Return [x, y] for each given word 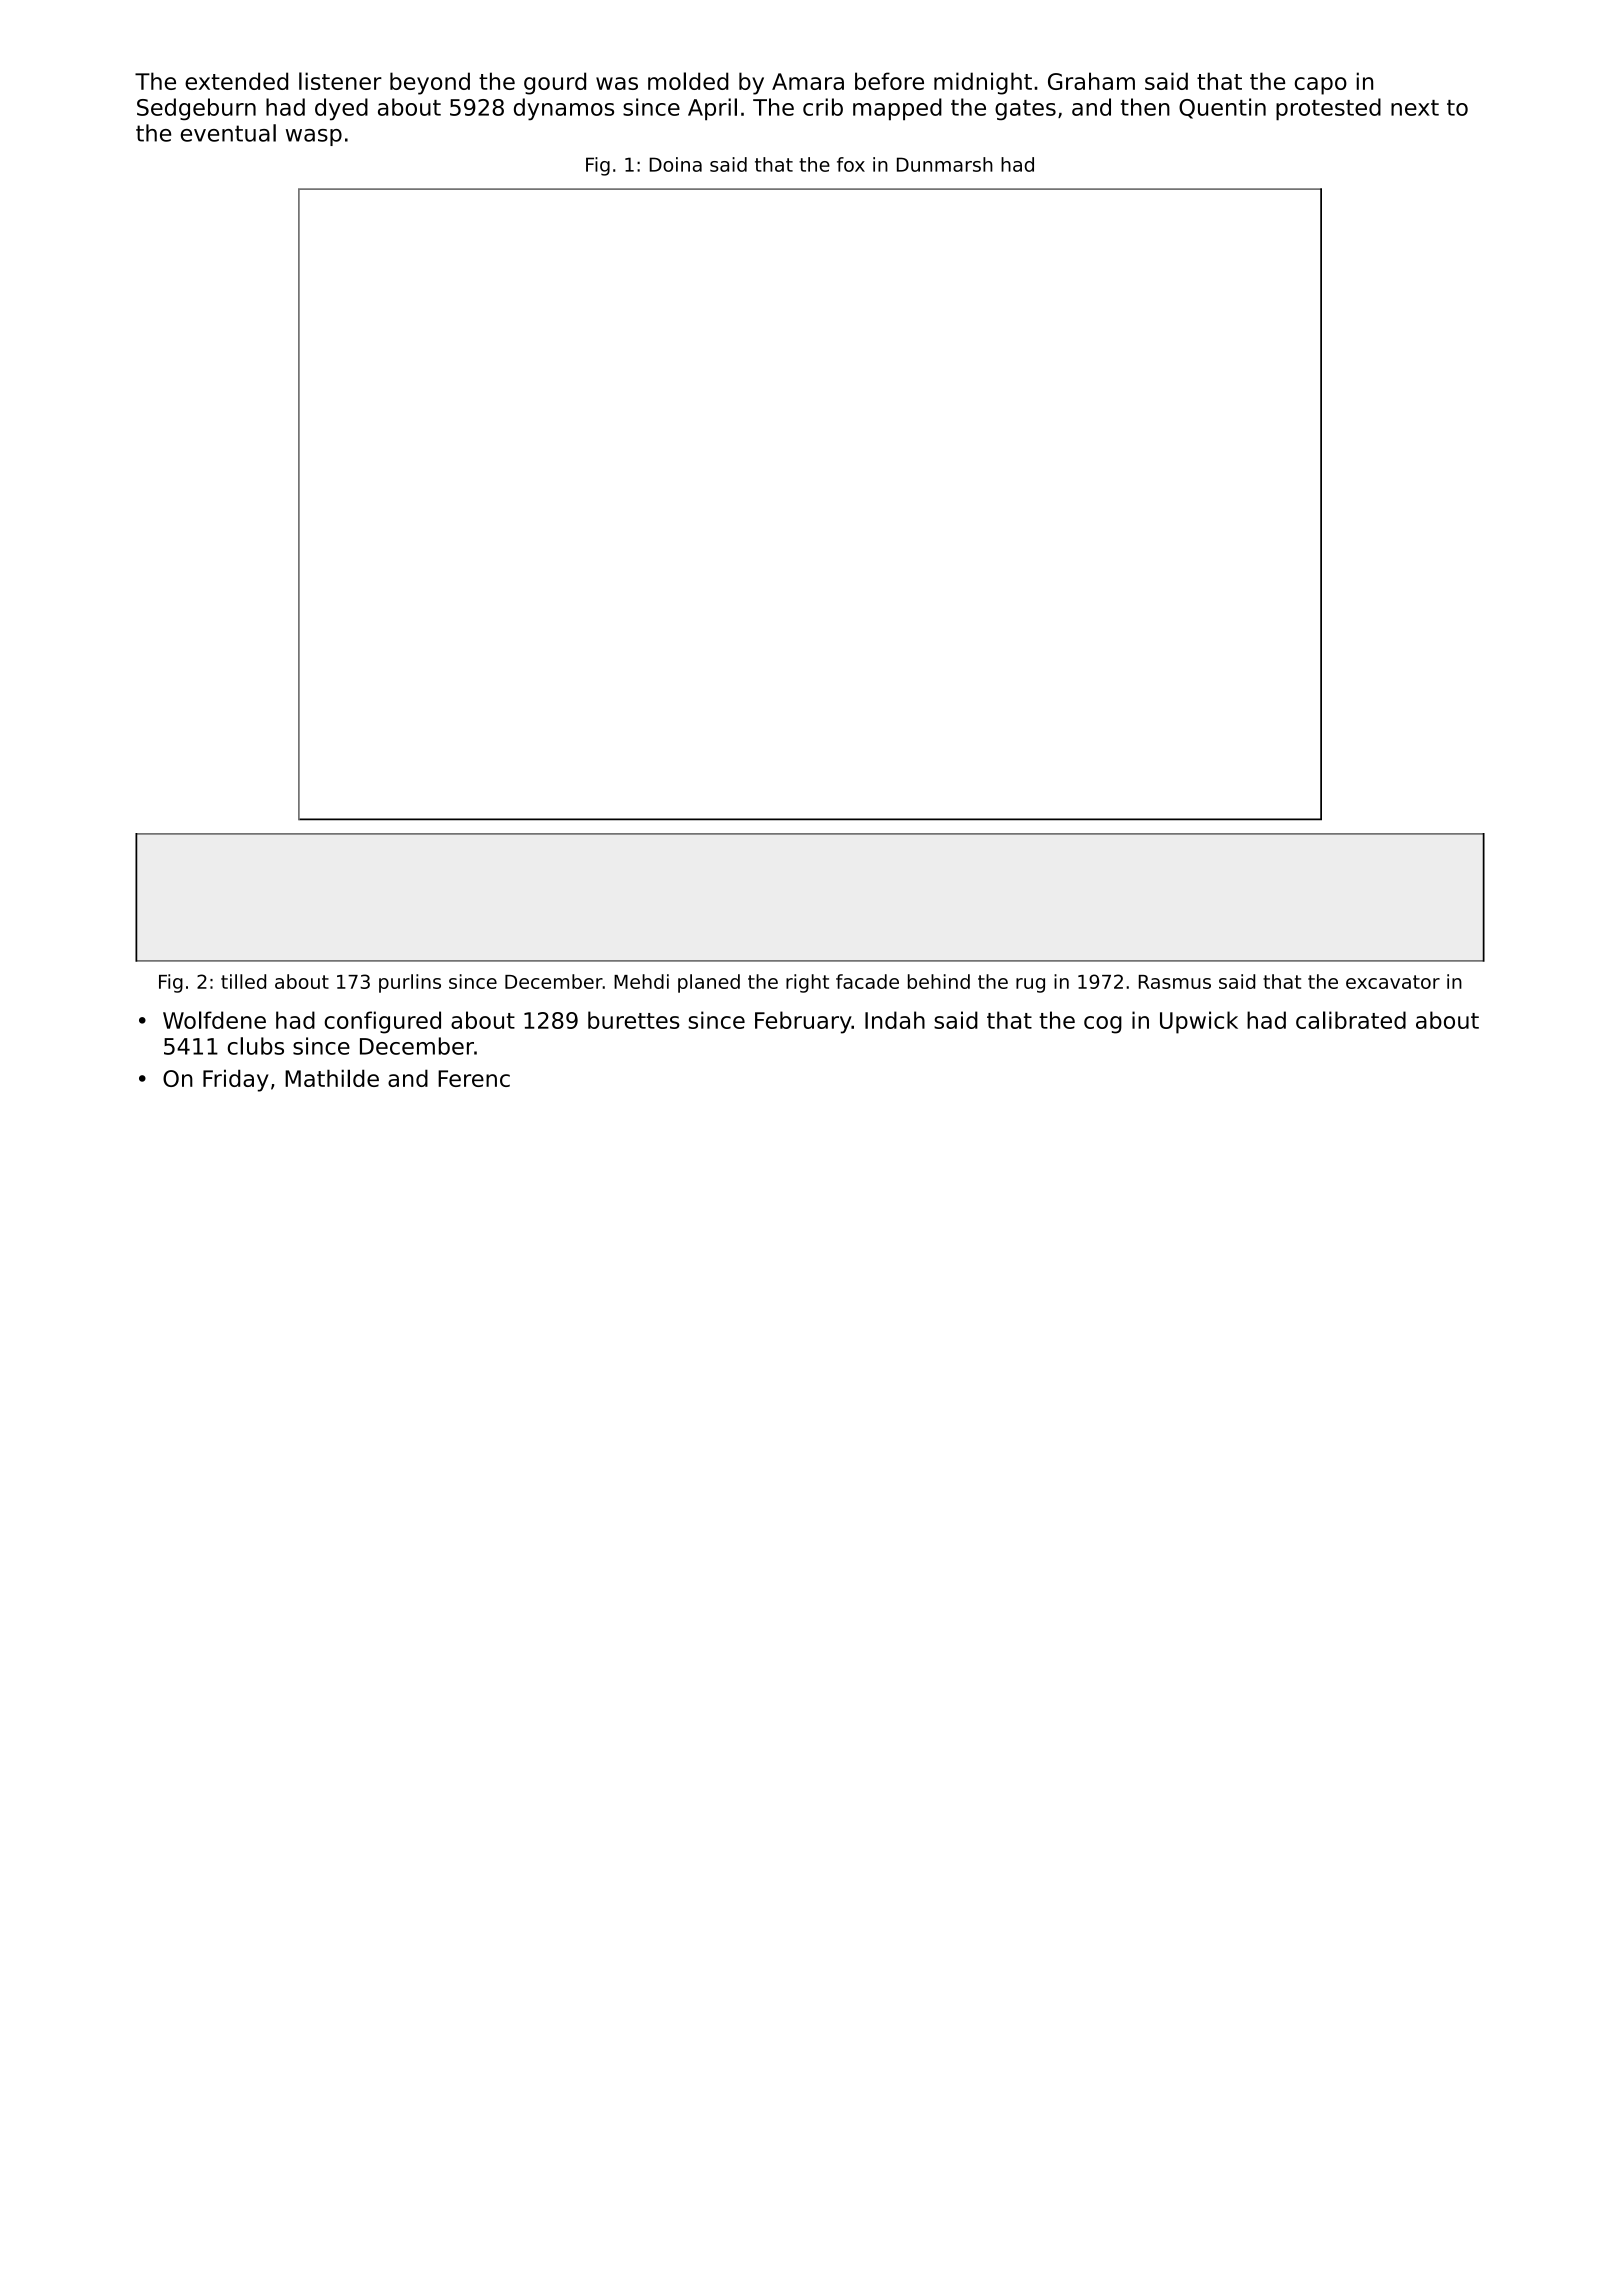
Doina [676, 164]
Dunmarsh [945, 164]
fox [851, 164]
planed [709, 983]
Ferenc [474, 1078]
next [1415, 108]
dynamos [564, 109]
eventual [228, 133]
